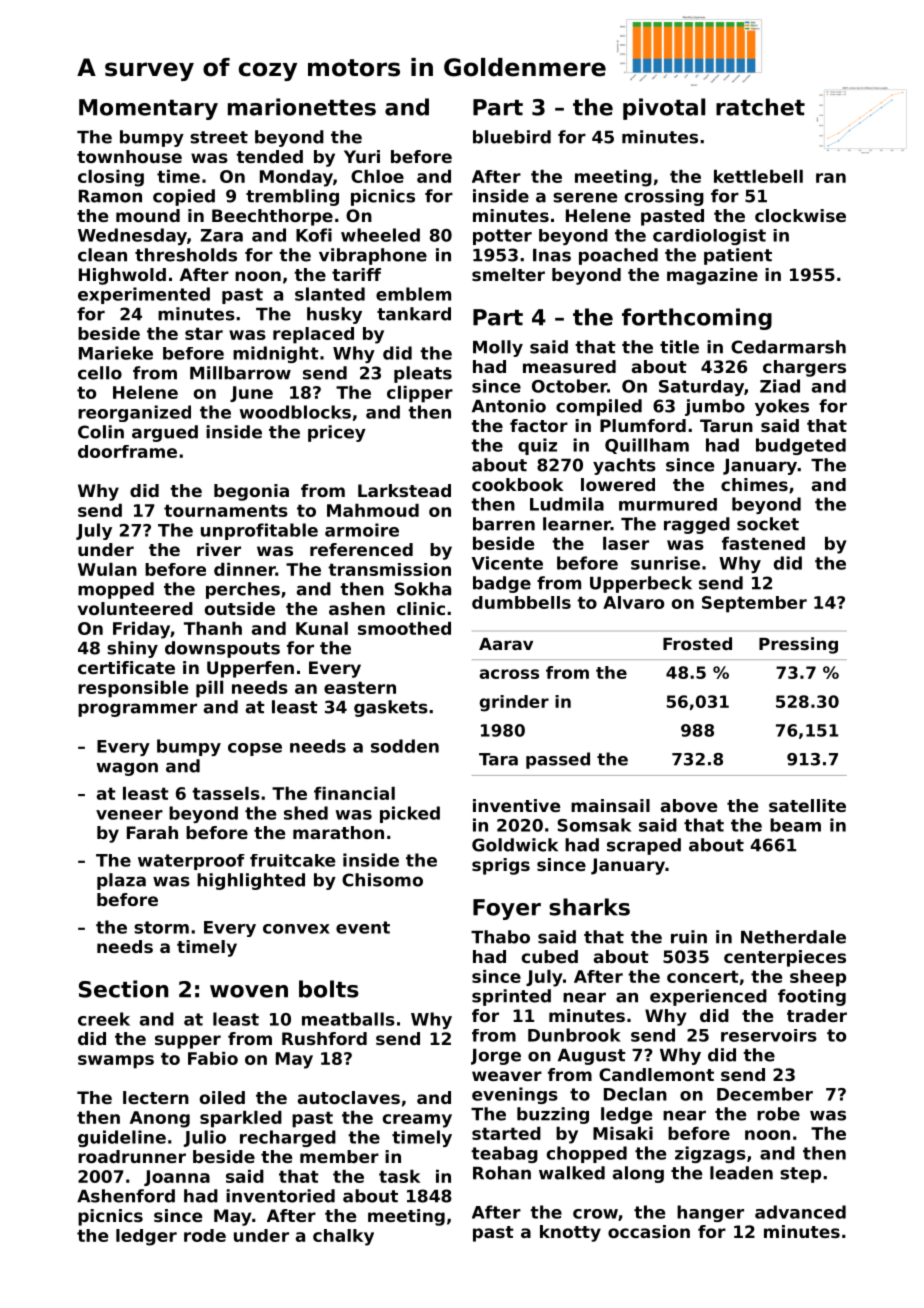  Describe the element at coordinates (205, 1235) in the document. I see `rode` at that location.
